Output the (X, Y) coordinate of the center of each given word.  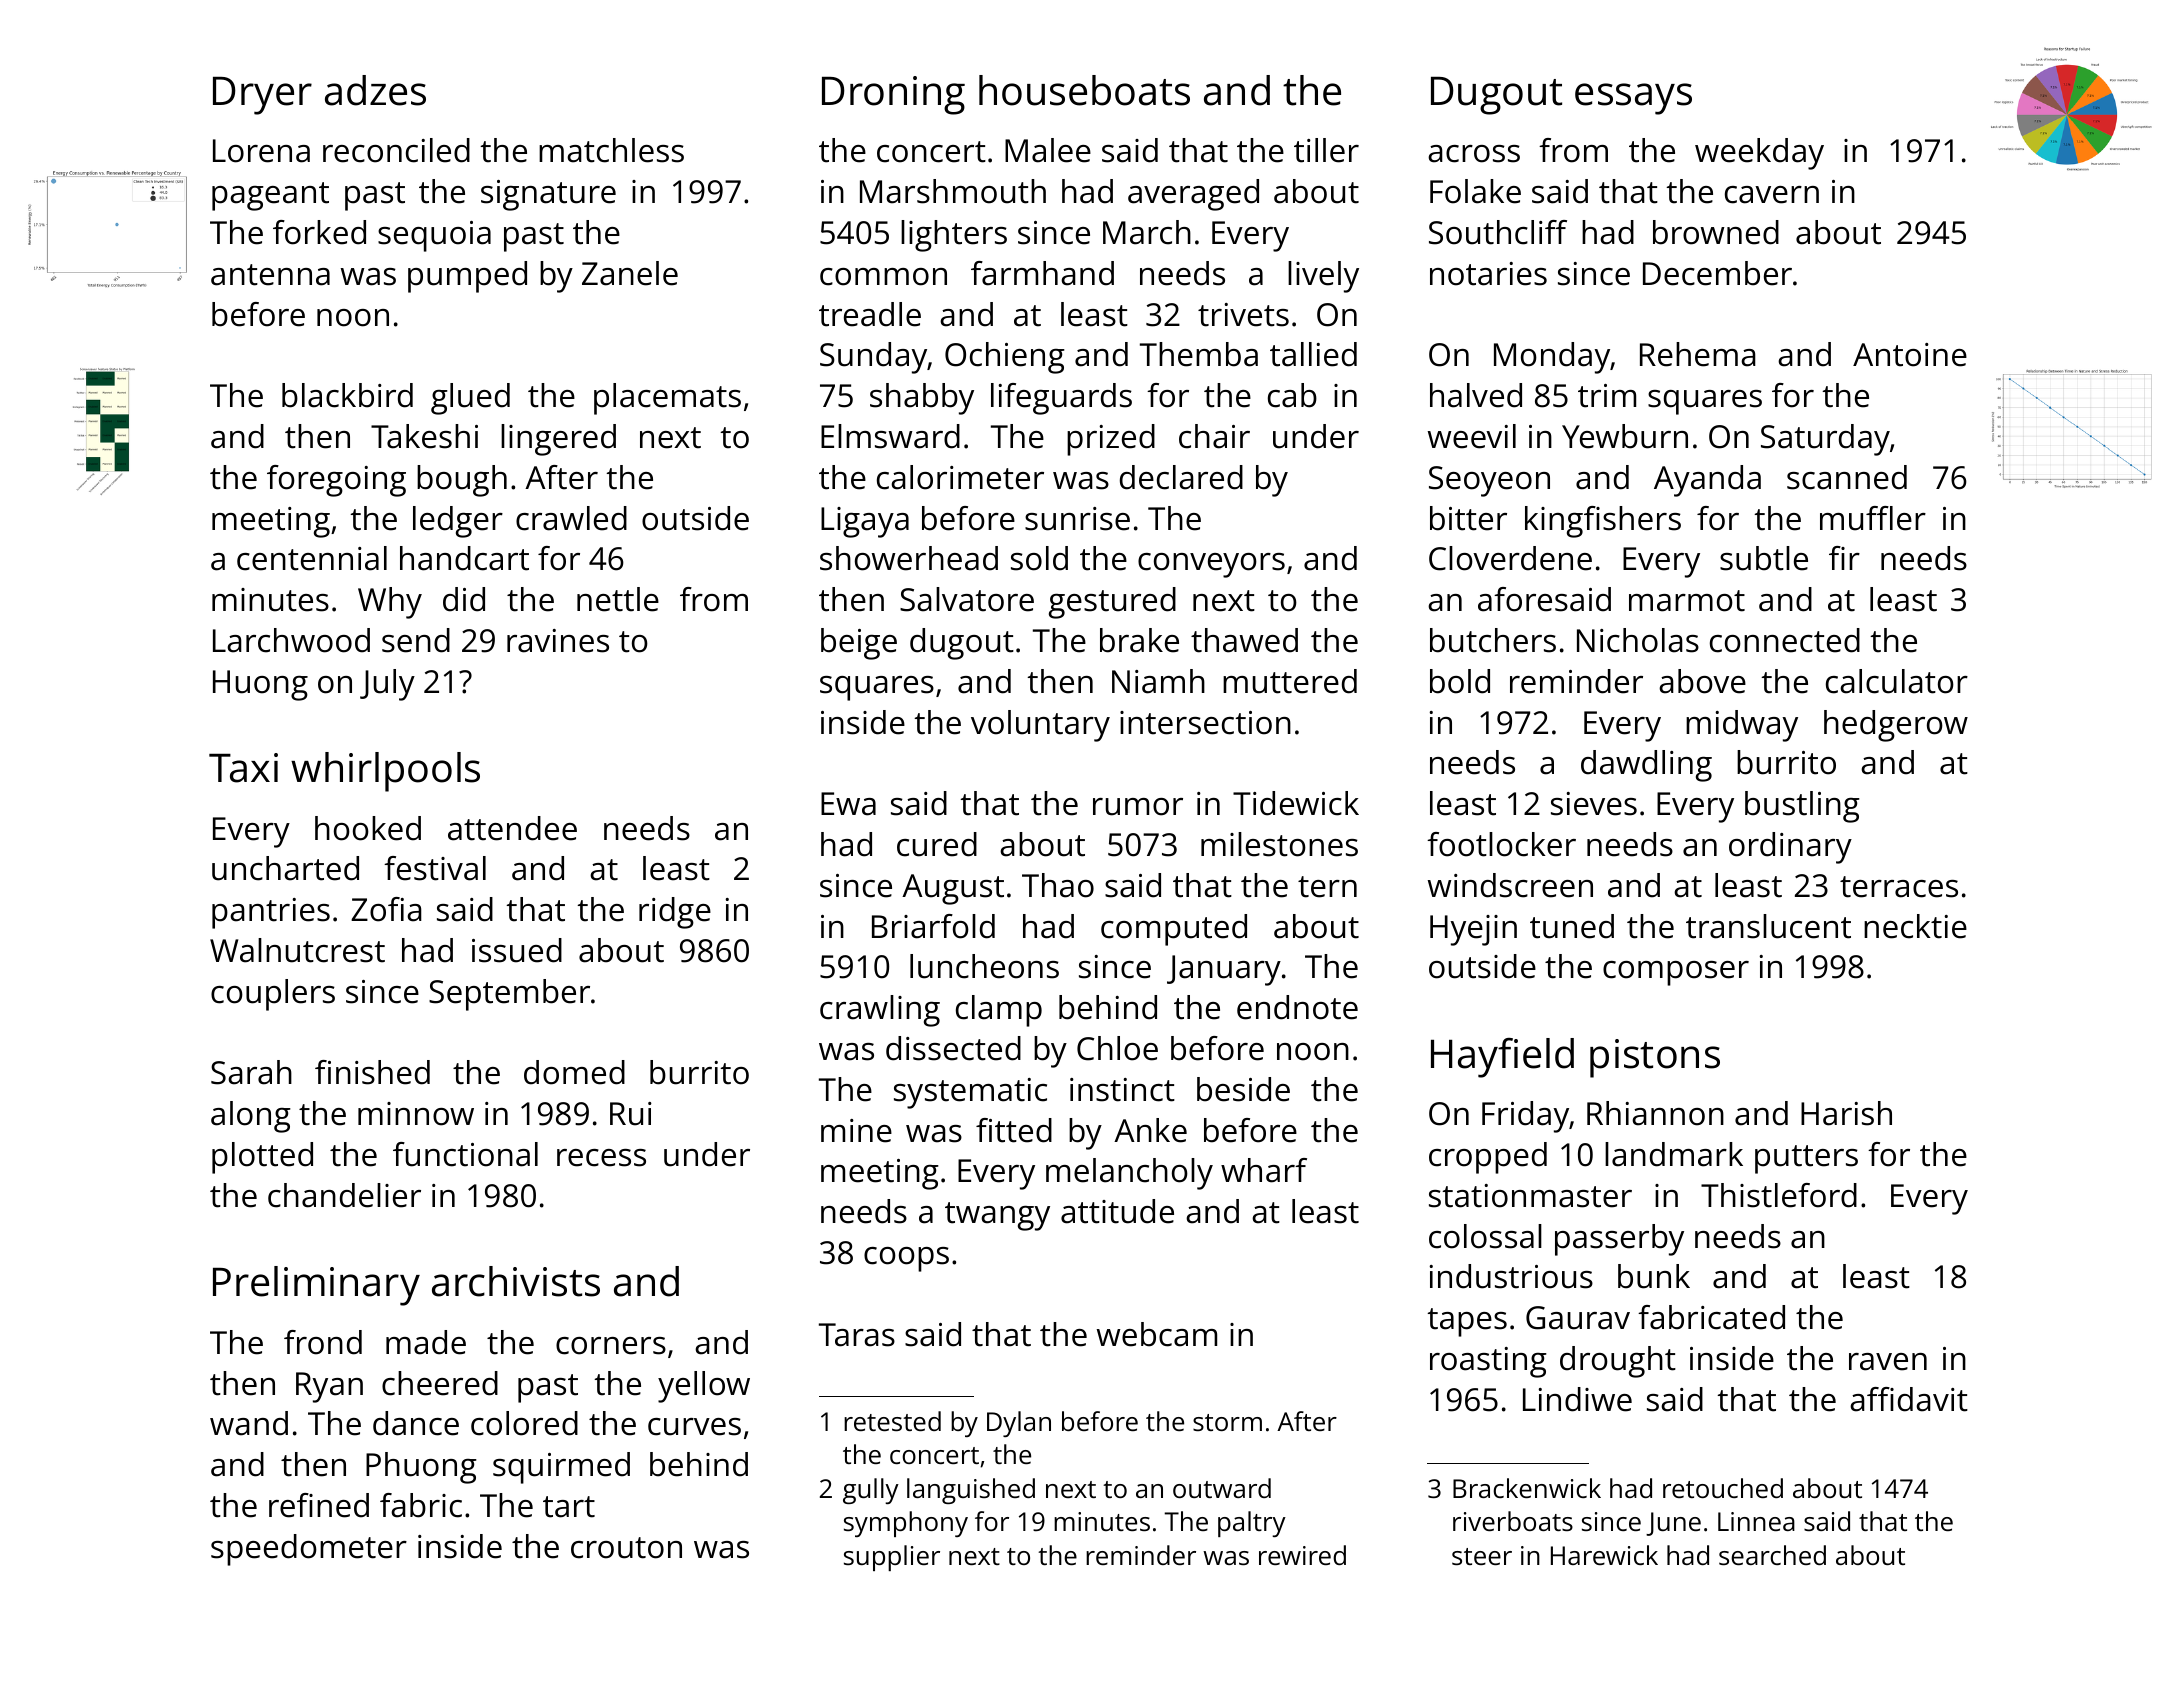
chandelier (344, 1195)
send (416, 640)
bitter (1468, 518)
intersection (1205, 723)
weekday (1759, 154)
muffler (1873, 518)
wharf (1264, 1170)
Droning (893, 95)
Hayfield (1502, 1058)
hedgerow (1896, 726)
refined (319, 1505)
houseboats (1084, 90)
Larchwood (291, 640)
